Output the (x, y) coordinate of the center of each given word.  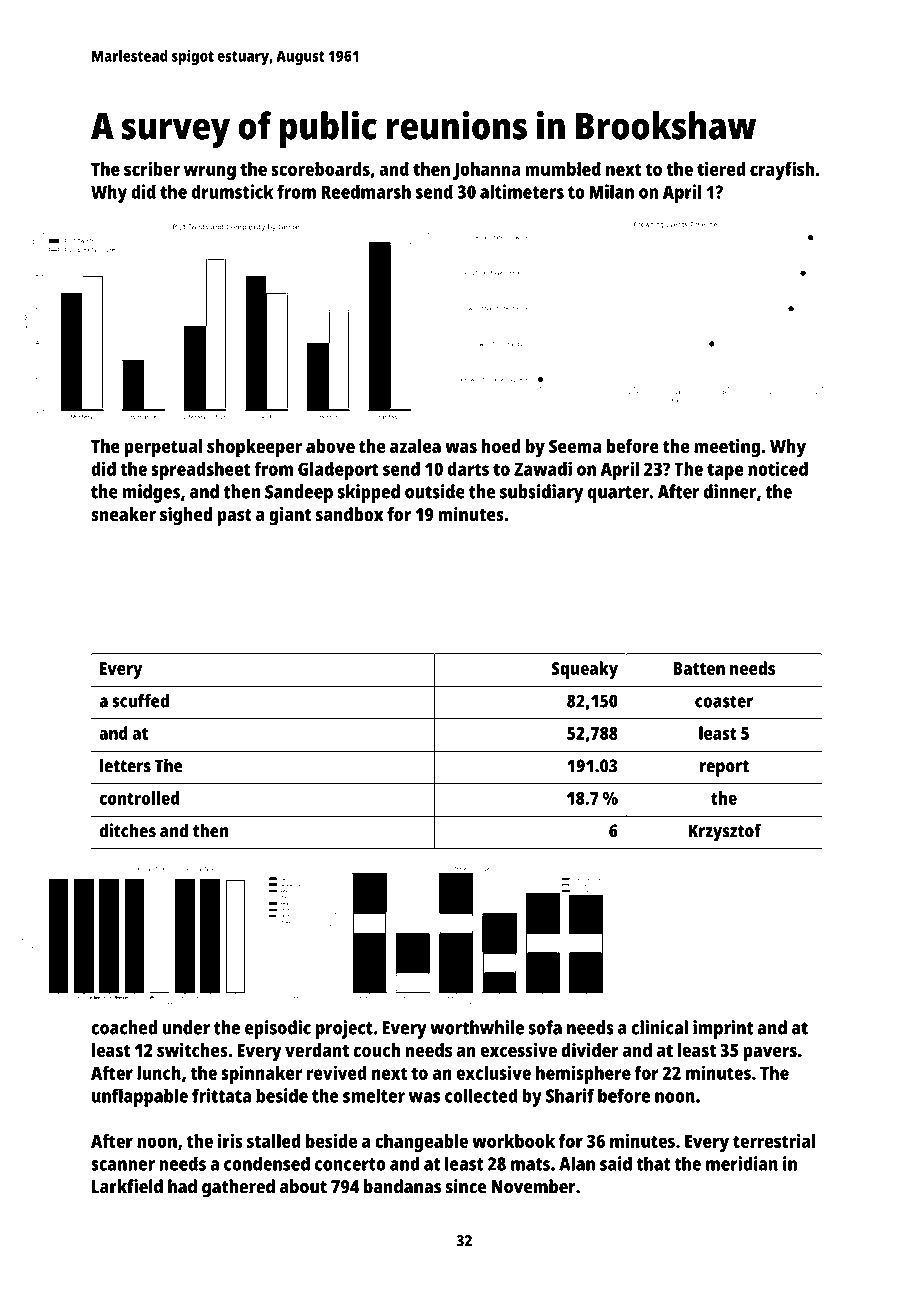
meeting (727, 448)
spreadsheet (201, 471)
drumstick (232, 191)
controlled (139, 798)
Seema (575, 446)
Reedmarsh (366, 191)
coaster (724, 701)
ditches (127, 830)
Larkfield (127, 1186)
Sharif (570, 1095)
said (616, 1163)
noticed (778, 468)
